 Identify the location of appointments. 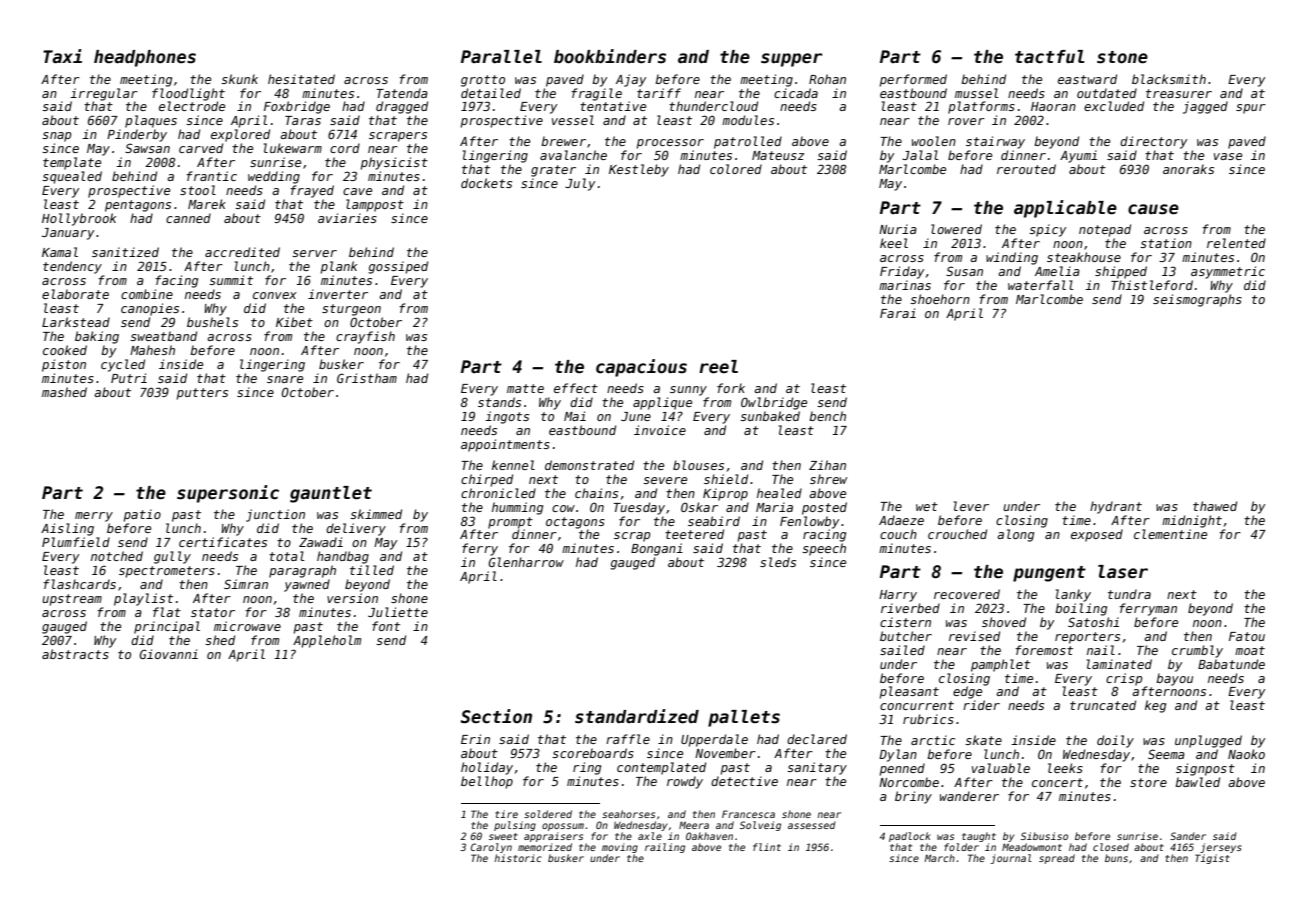
(505, 445).
